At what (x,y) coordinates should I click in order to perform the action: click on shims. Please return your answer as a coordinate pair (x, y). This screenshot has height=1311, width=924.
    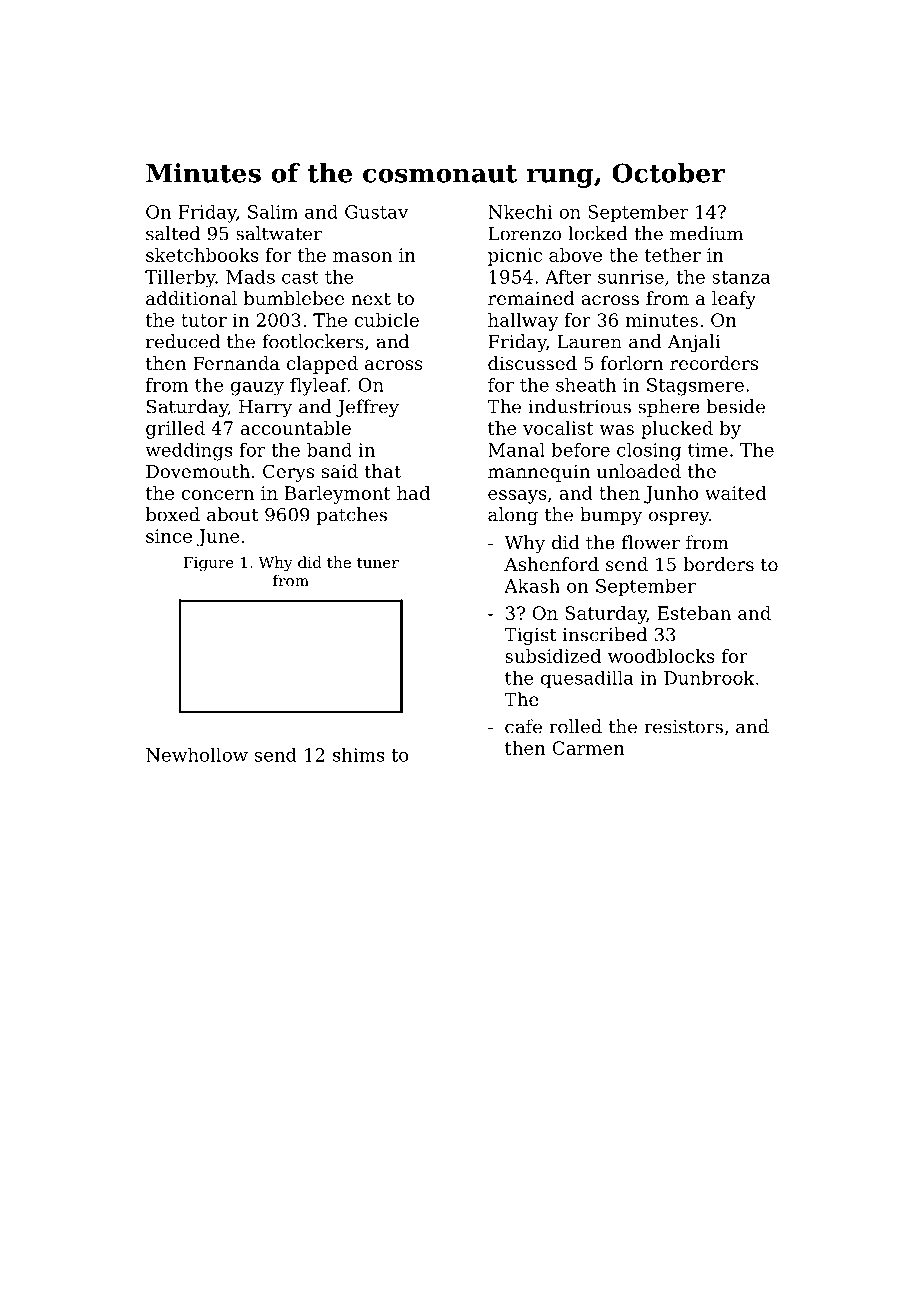
    Looking at the image, I should click on (359, 754).
